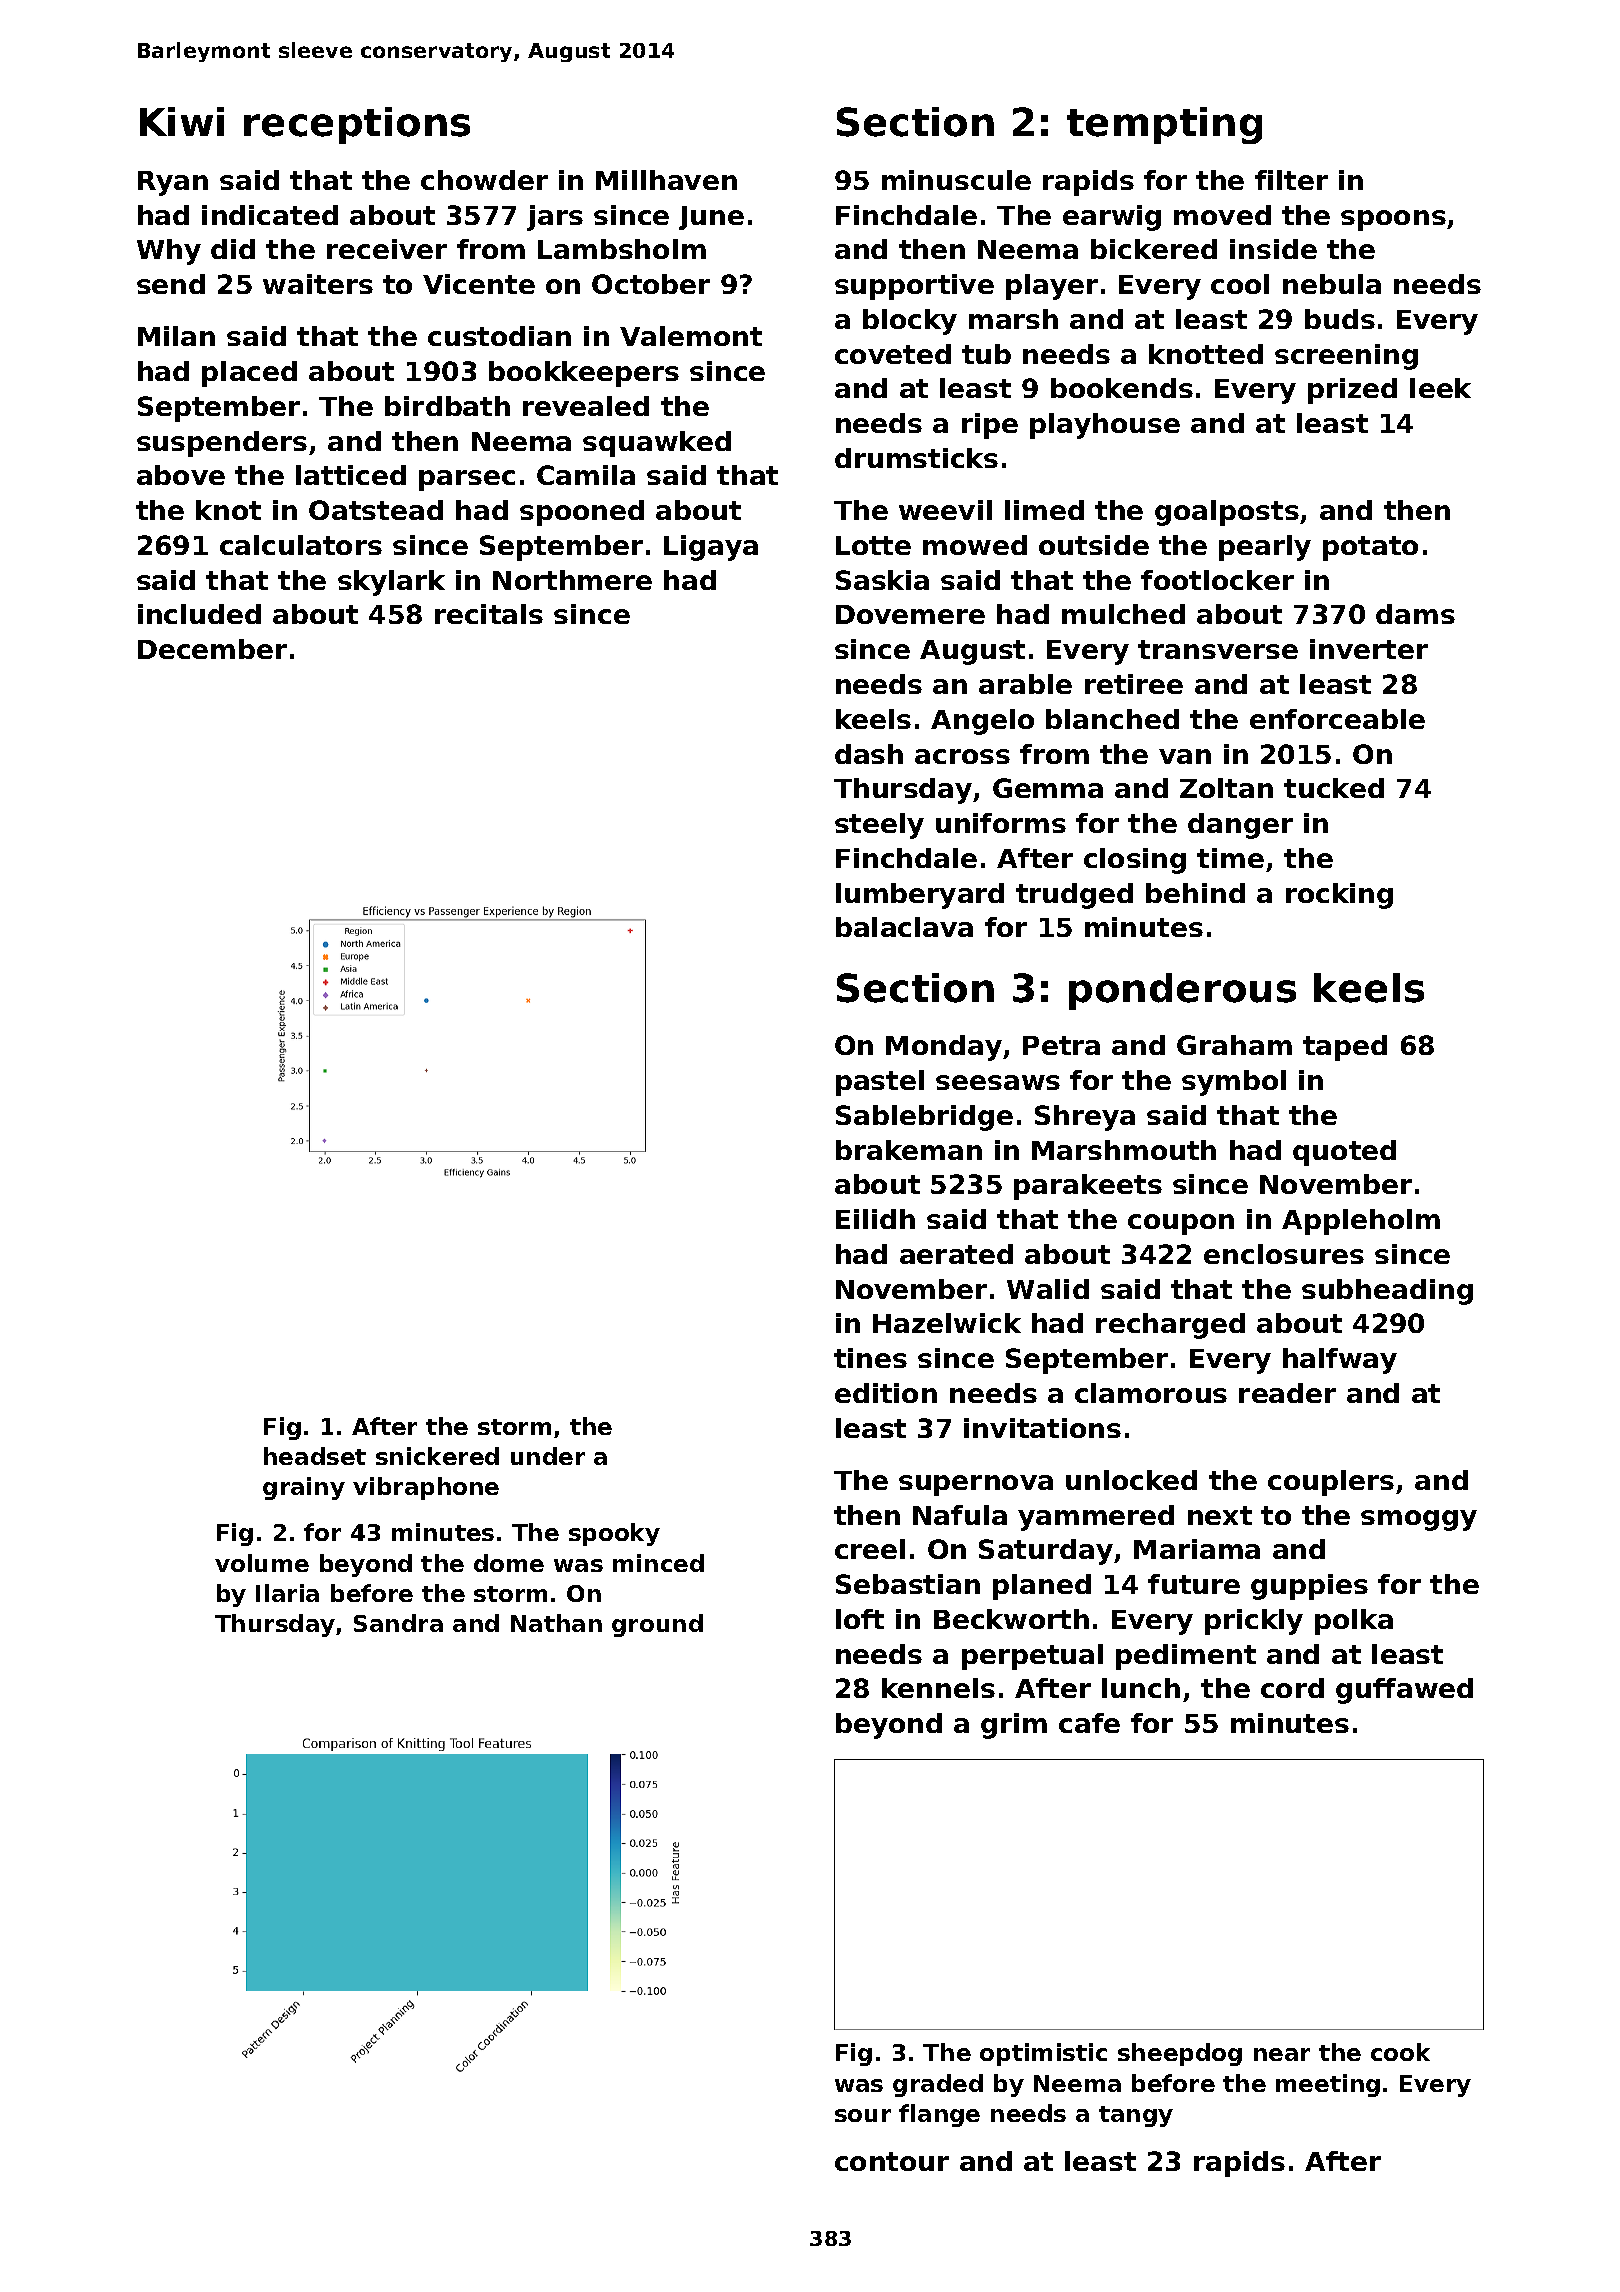 The width and height of the image is (1620, 2292). What do you see at coordinates (1440, 388) in the image?
I see `leek` at bounding box center [1440, 388].
